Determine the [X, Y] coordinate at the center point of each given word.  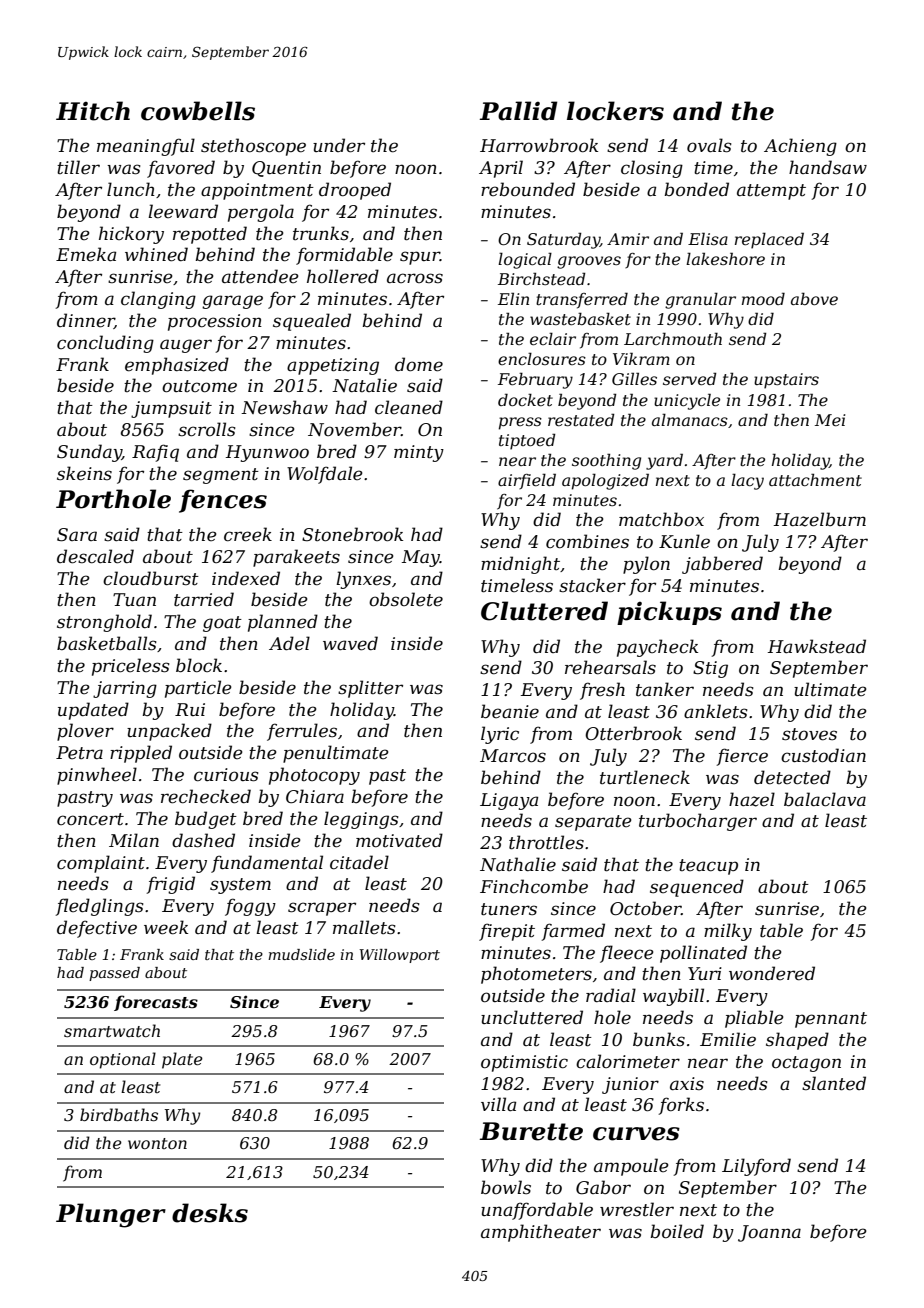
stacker [592, 585]
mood [763, 298]
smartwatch [112, 1030]
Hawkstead [817, 646]
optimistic [524, 1063]
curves [636, 1134]
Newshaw [284, 407]
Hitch [93, 111]
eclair [553, 339]
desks [210, 1213]
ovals [709, 145]
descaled [95, 556]
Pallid [518, 111]
